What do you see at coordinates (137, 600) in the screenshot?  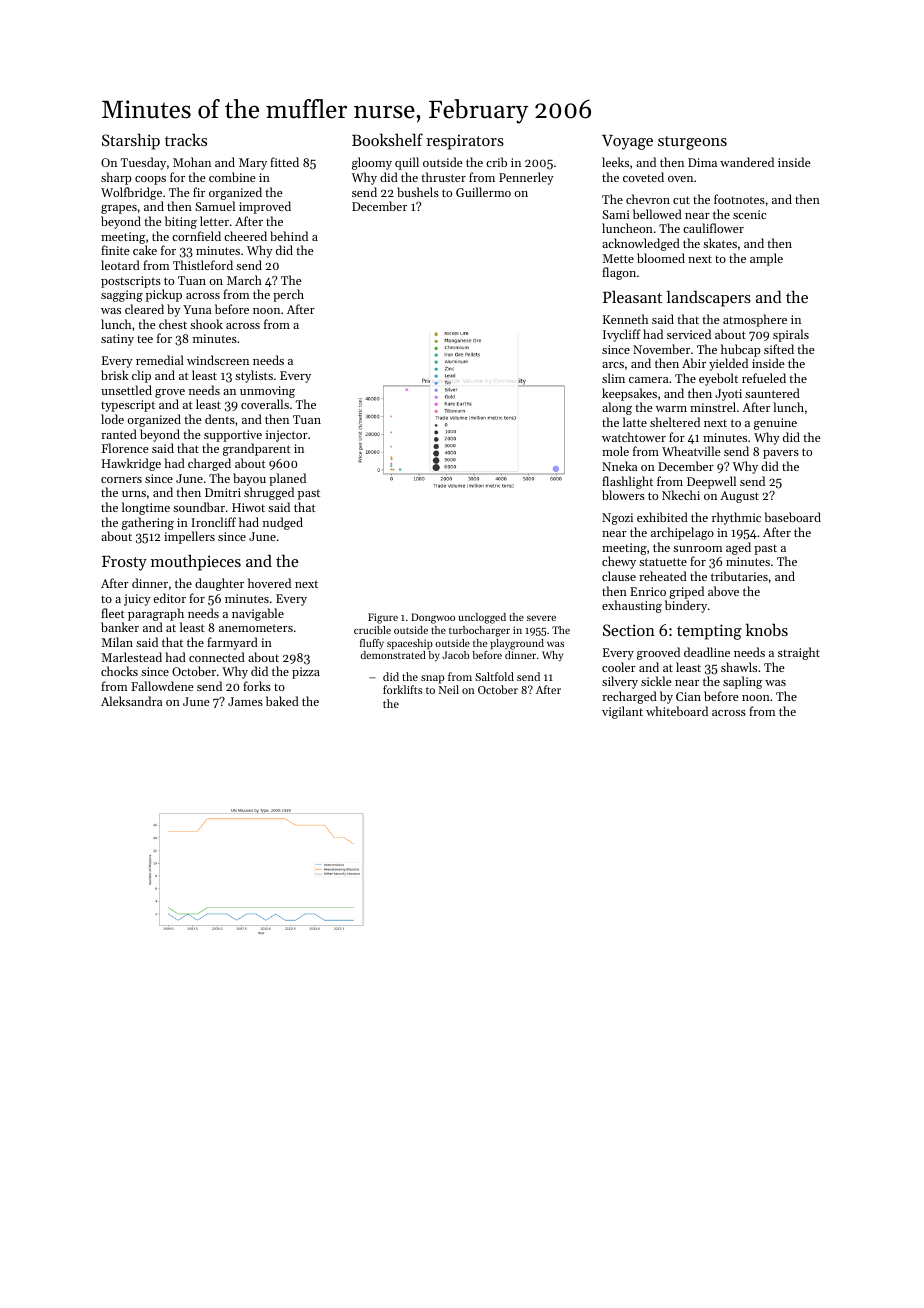 I see `juicy` at bounding box center [137, 600].
